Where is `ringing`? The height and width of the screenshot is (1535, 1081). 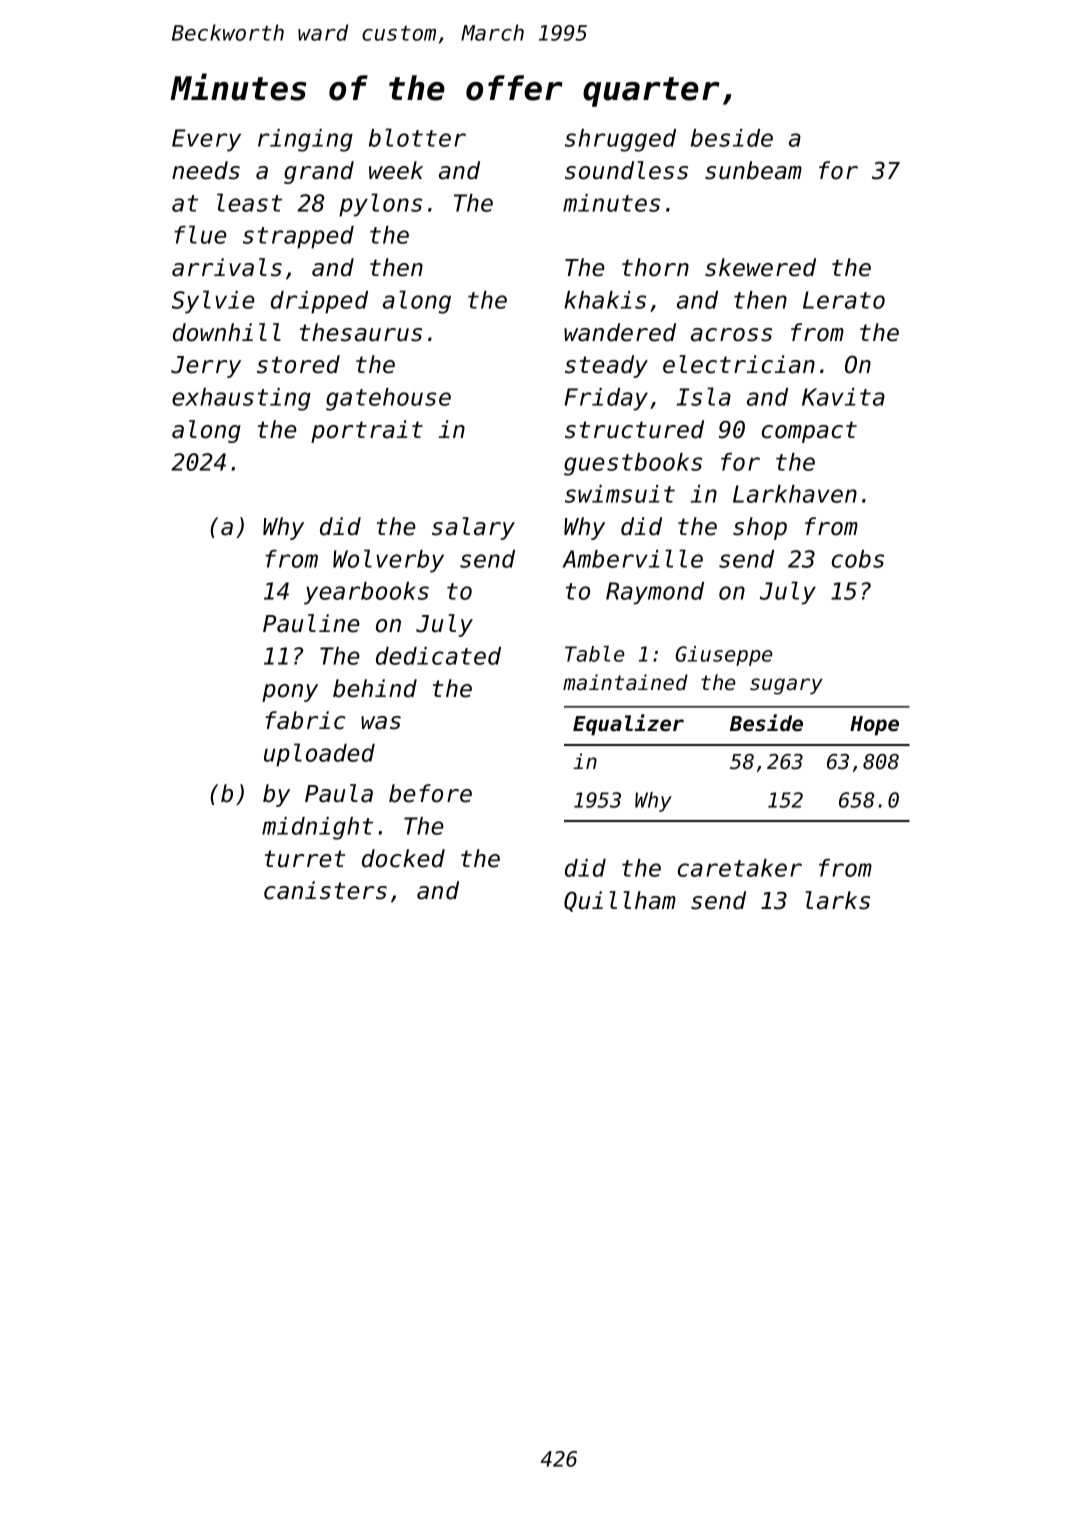
ringing is located at coordinates (305, 140).
